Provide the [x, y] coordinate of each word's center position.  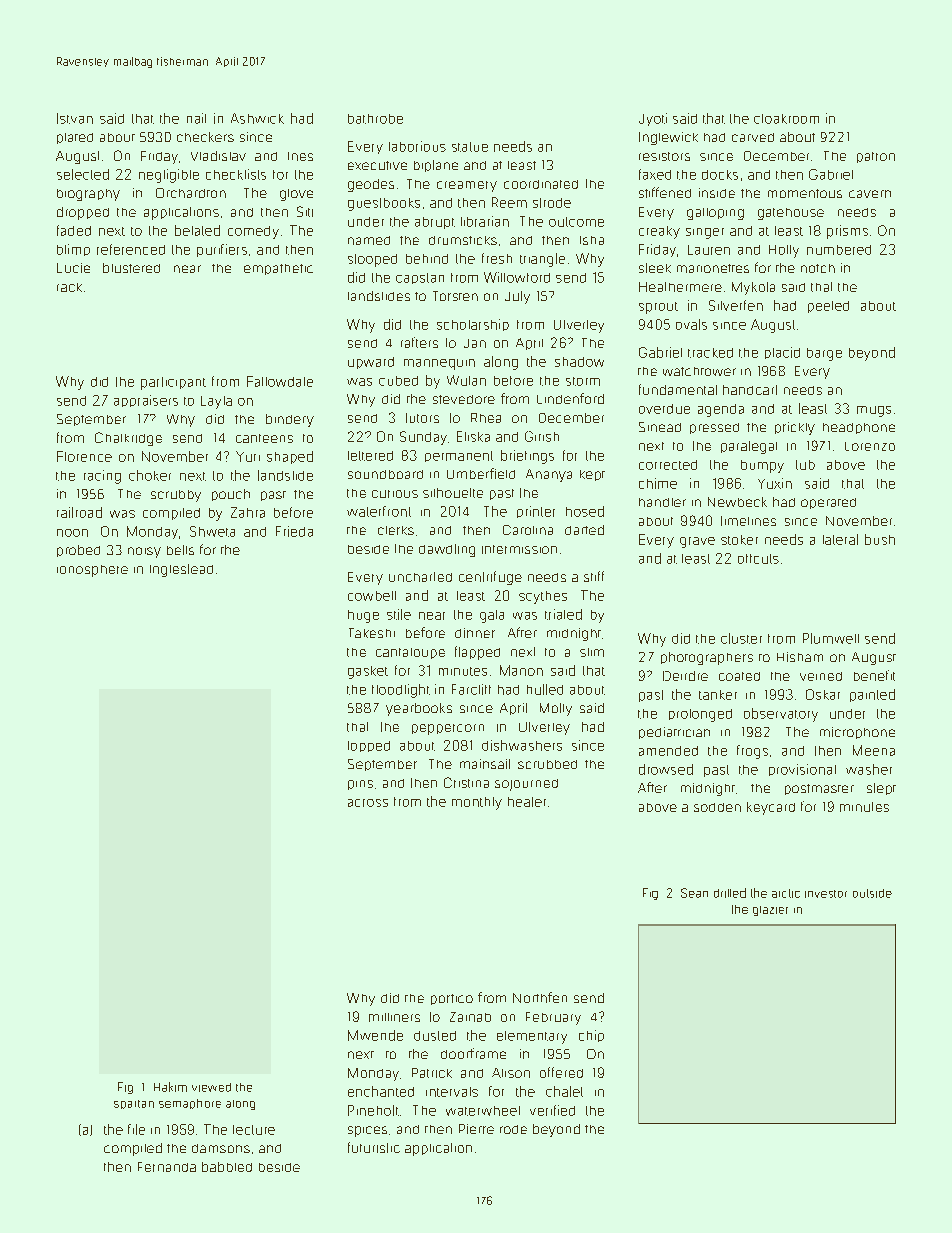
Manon [521, 670]
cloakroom [786, 119]
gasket [368, 672]
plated [75, 138]
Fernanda [167, 1167]
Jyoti [653, 119]
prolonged [700, 715]
